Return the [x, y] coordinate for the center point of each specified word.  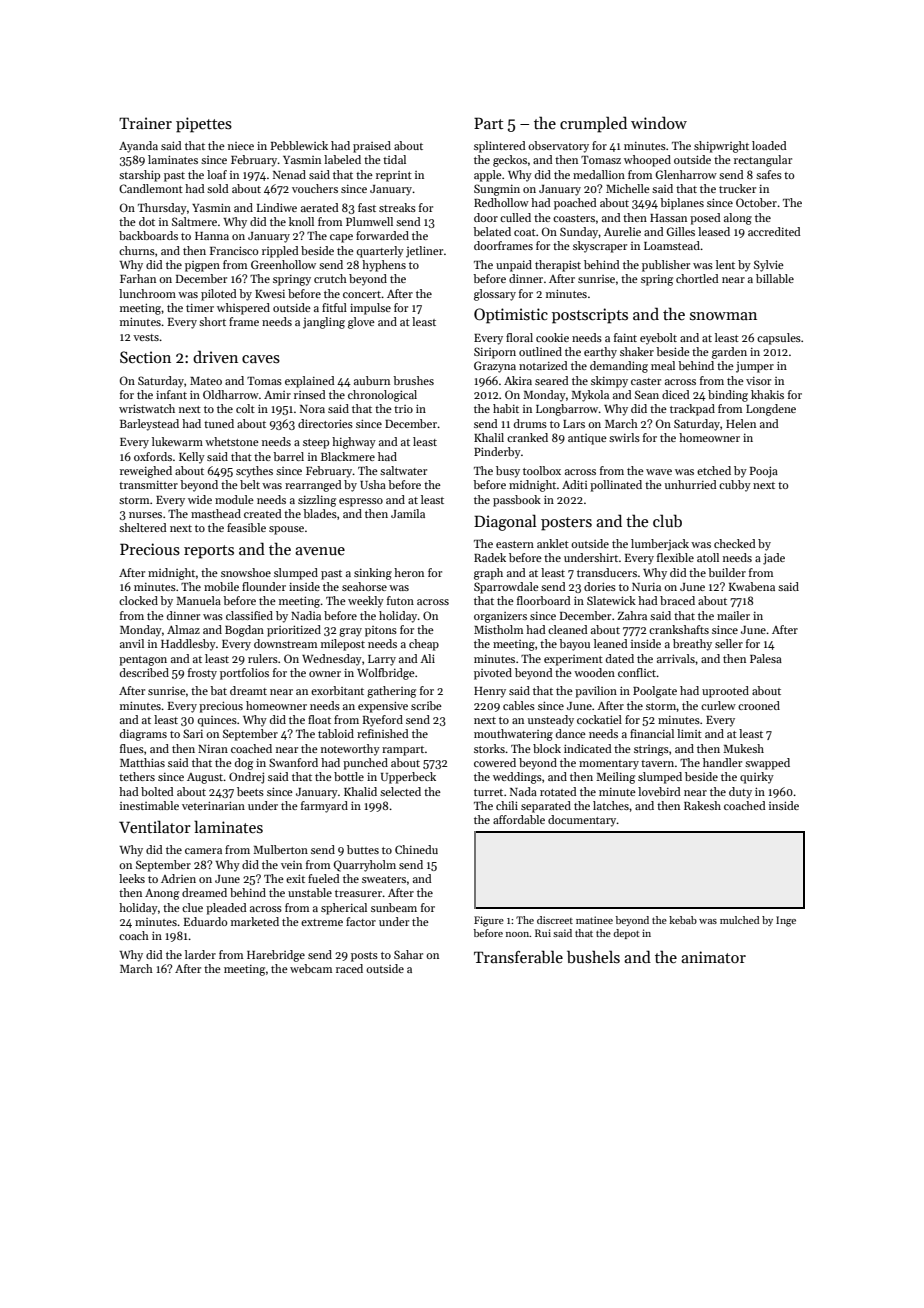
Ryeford [383, 721]
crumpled [593, 124]
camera [203, 851]
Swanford [293, 762]
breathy [692, 645]
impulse [370, 309]
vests [146, 337]
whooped [647, 161]
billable [775, 278]
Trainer [145, 123]
